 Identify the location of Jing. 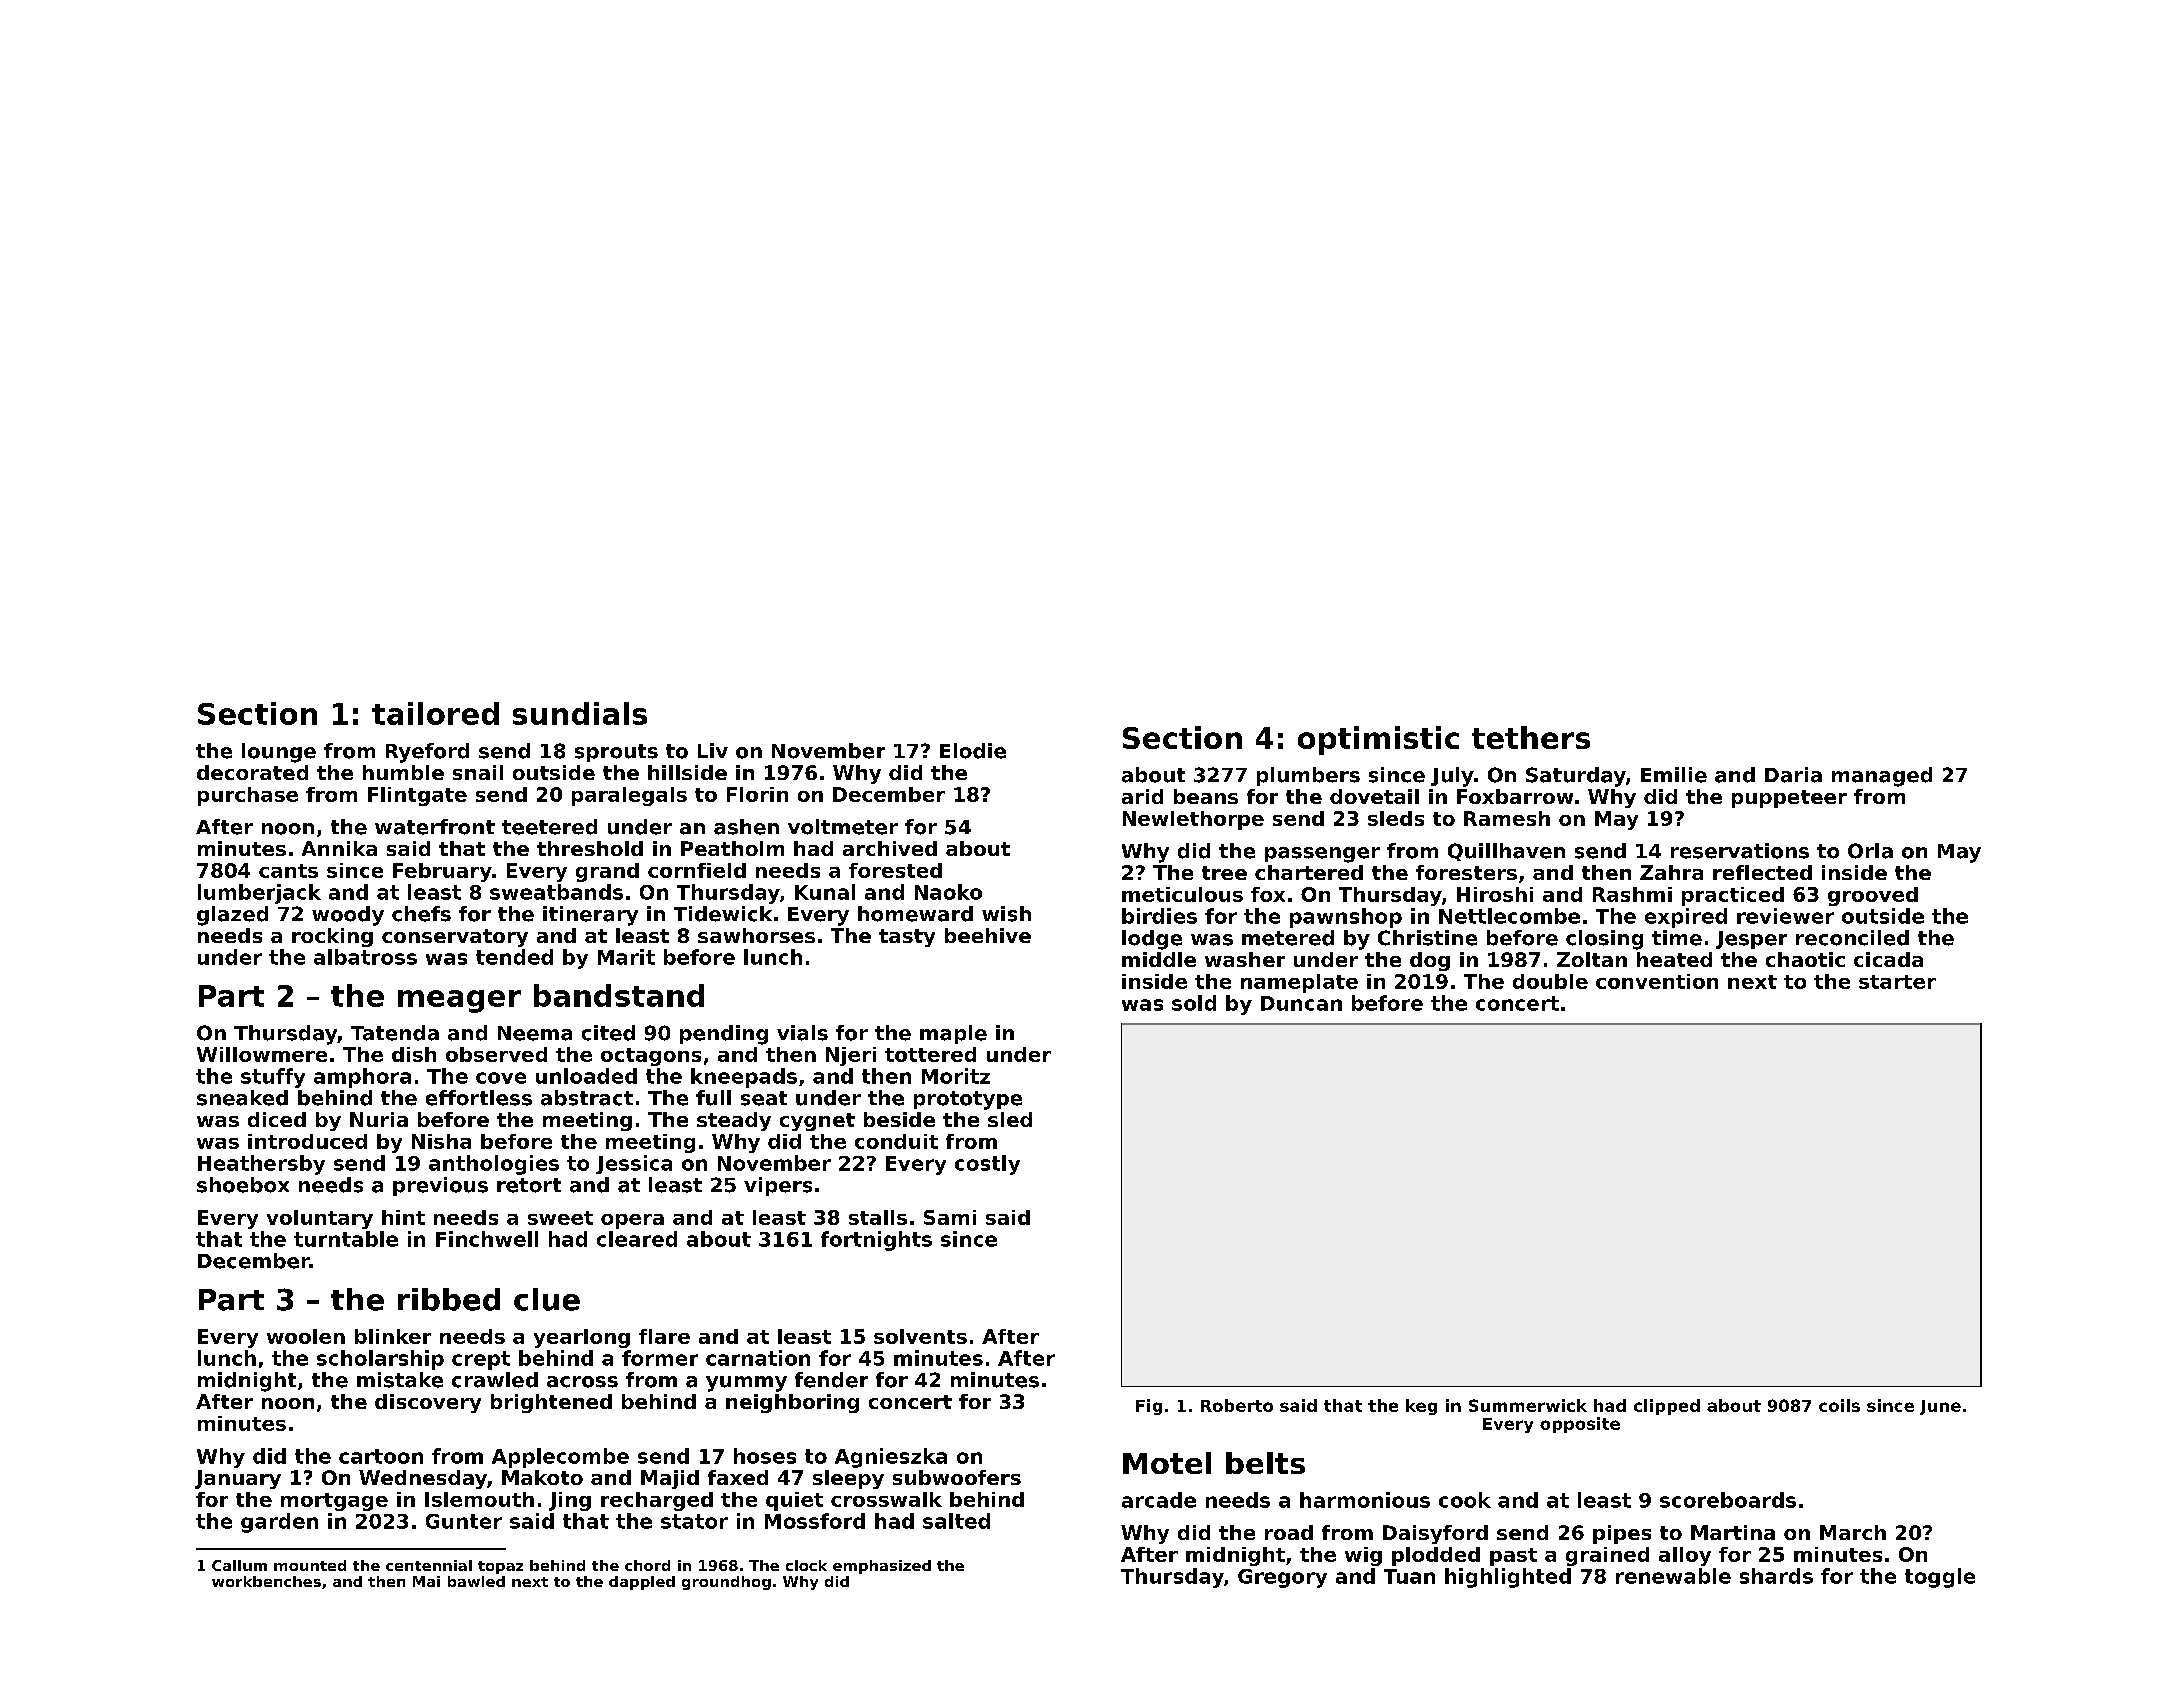
(570, 1501).
